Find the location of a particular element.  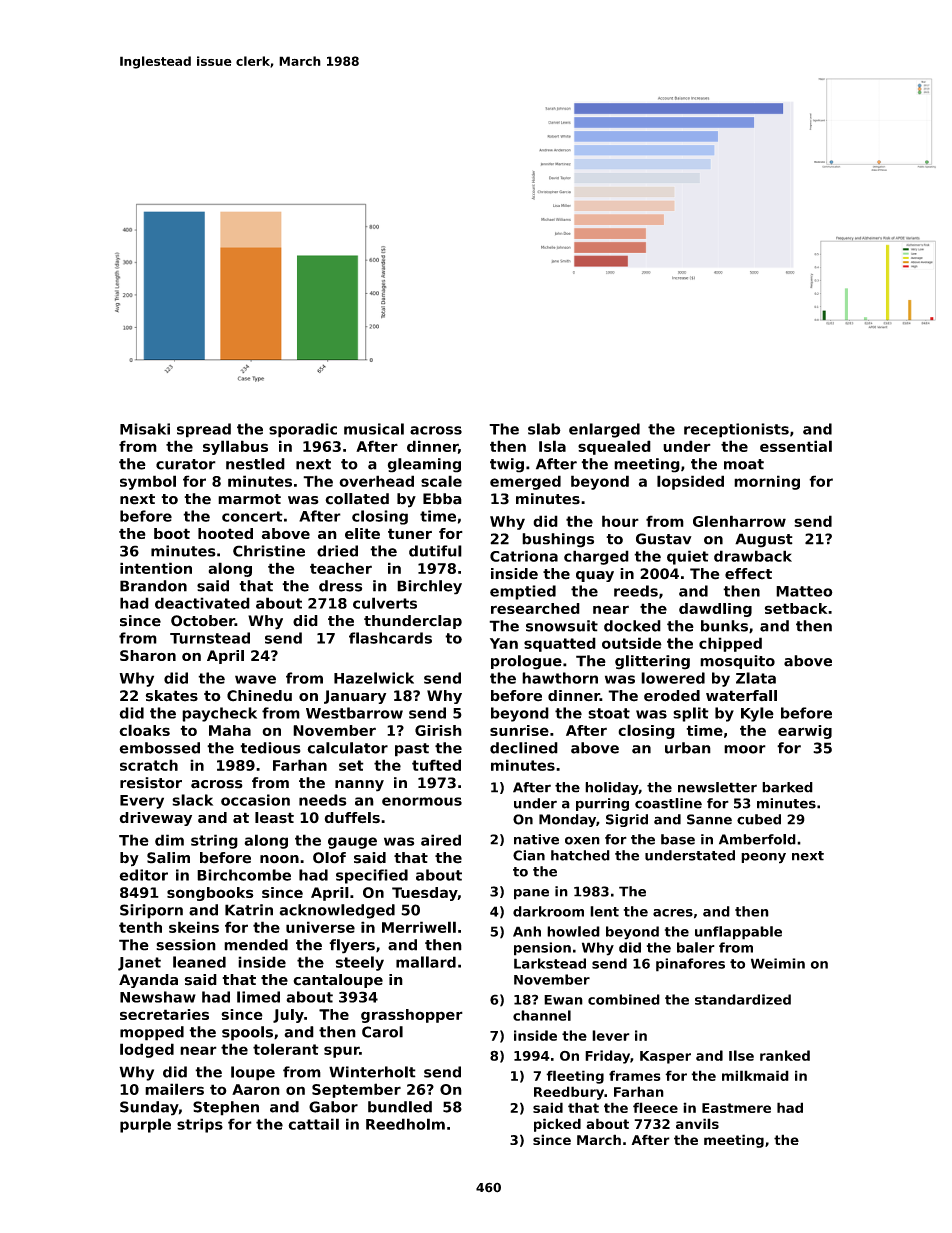

newsletter is located at coordinates (717, 787).
